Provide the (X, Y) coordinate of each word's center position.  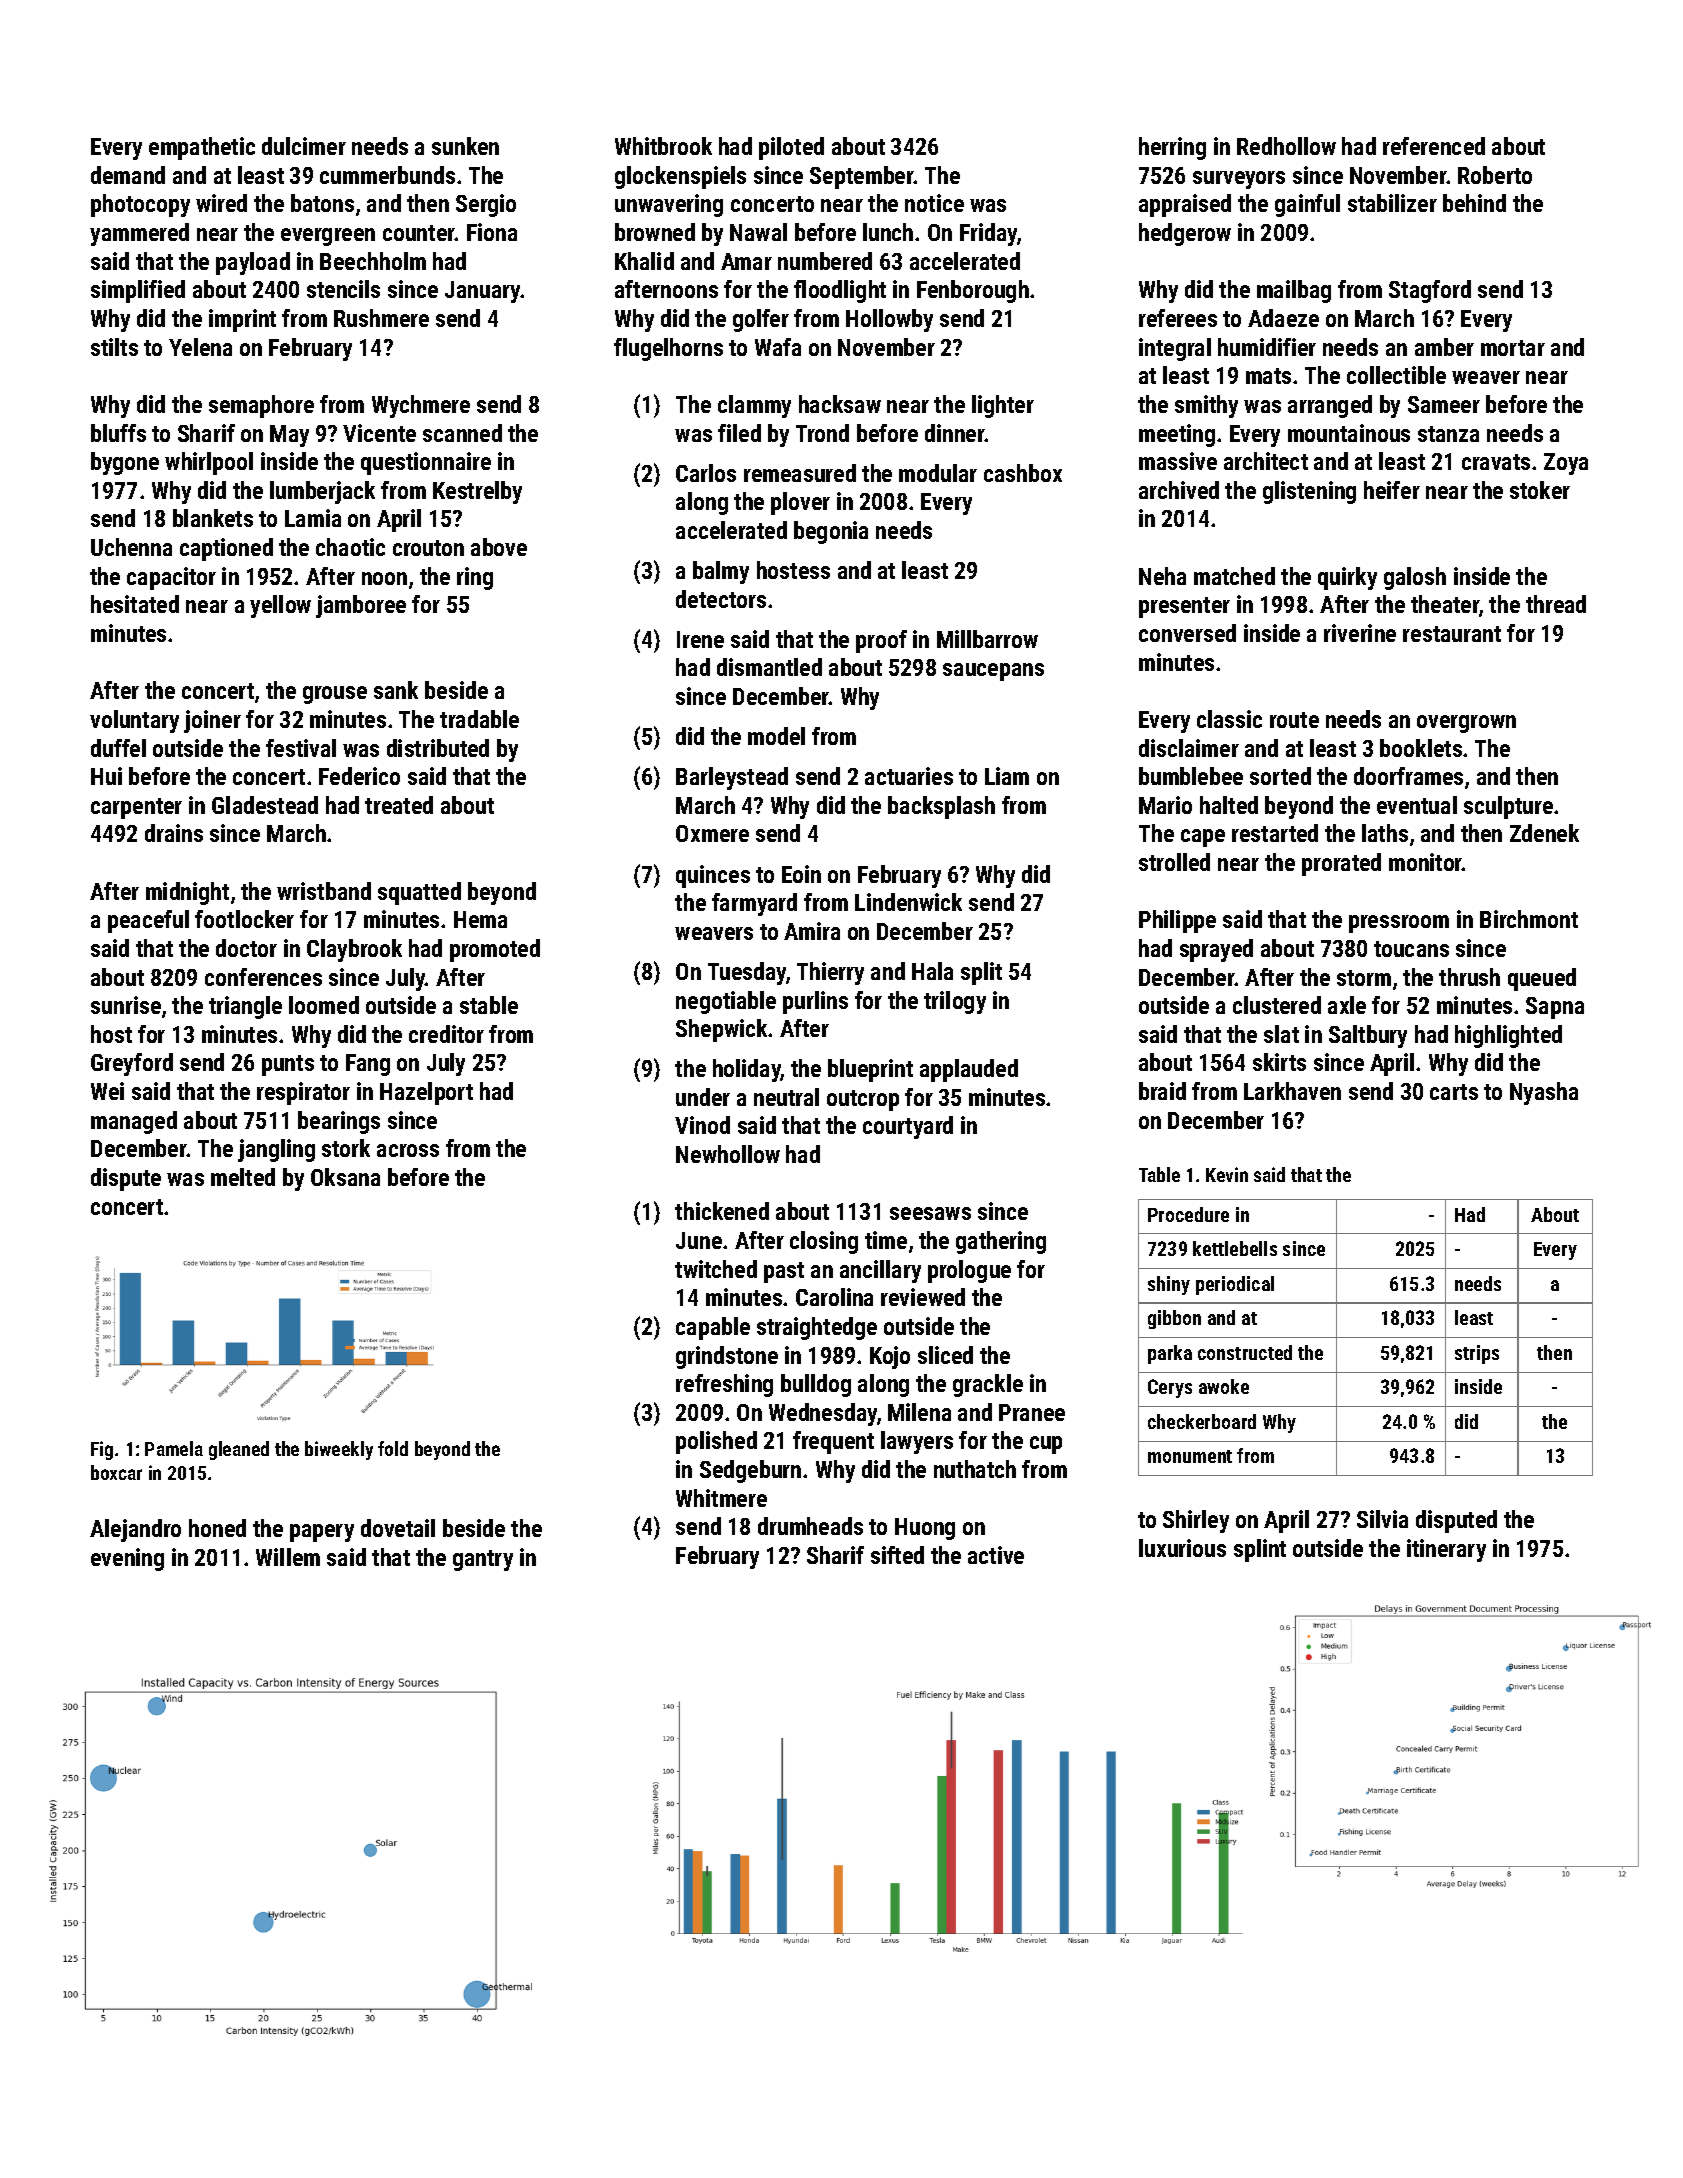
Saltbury (1368, 1036)
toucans (1411, 949)
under (703, 1097)
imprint (242, 320)
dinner (955, 433)
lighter (1003, 406)
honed (217, 1528)
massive (1178, 461)
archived (1179, 490)
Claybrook (354, 950)
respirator (303, 1093)
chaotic (350, 547)
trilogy (955, 1002)
